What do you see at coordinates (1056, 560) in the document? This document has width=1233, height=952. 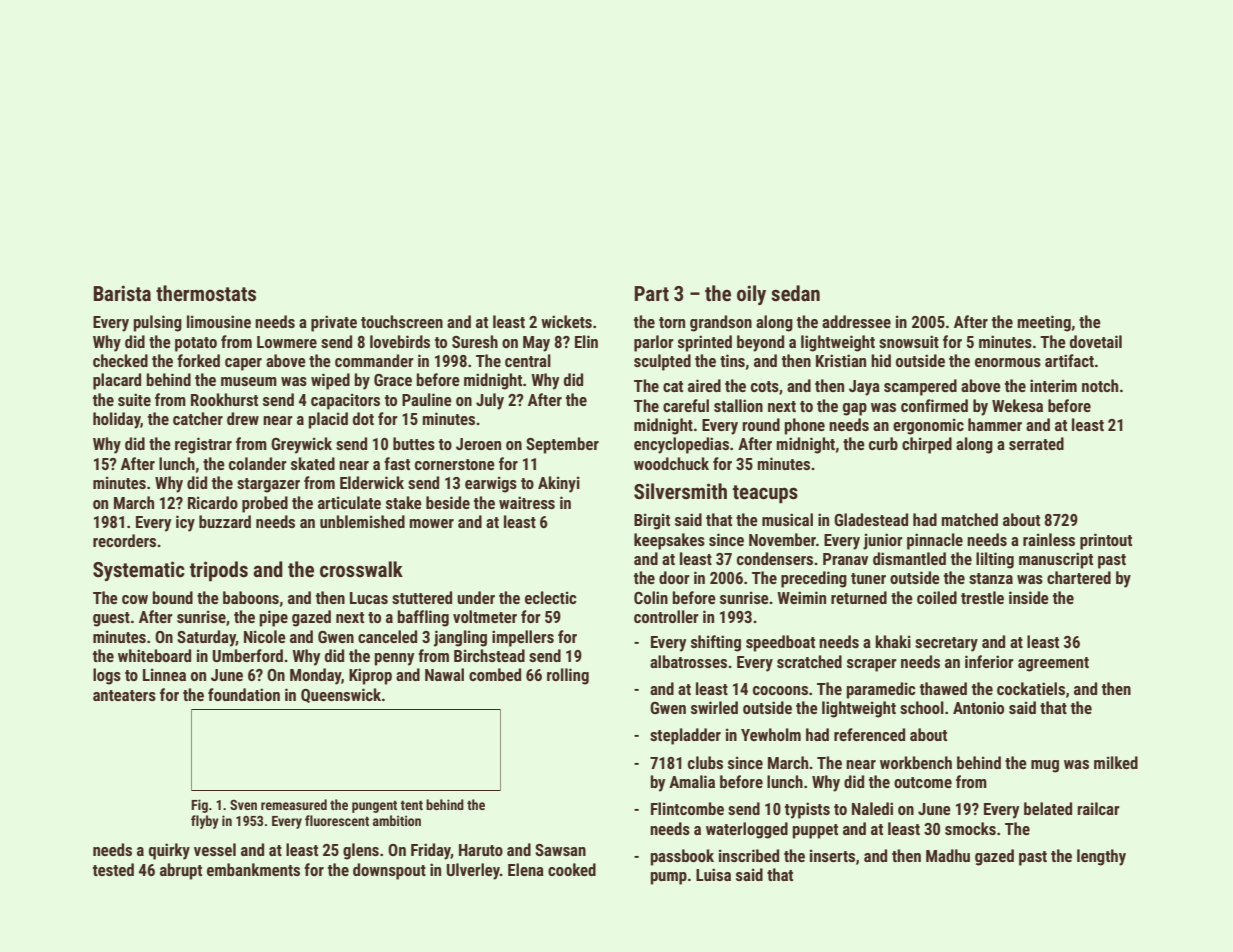 I see `manuscript` at bounding box center [1056, 560].
